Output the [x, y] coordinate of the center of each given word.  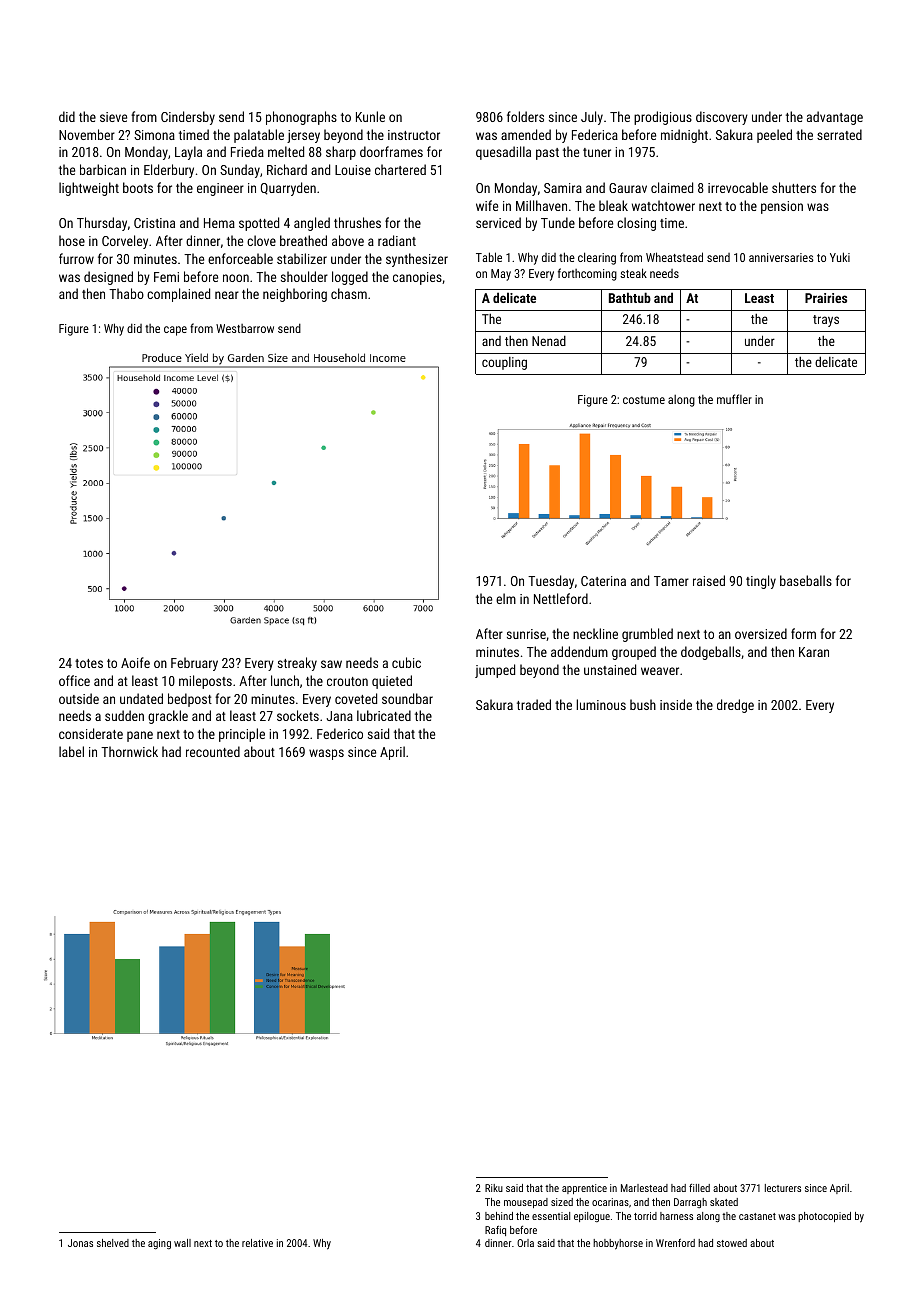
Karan [814, 652]
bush [643, 704]
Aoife [135, 662]
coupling [504, 363]
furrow [76, 258]
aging [159, 1244]
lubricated [384, 715]
